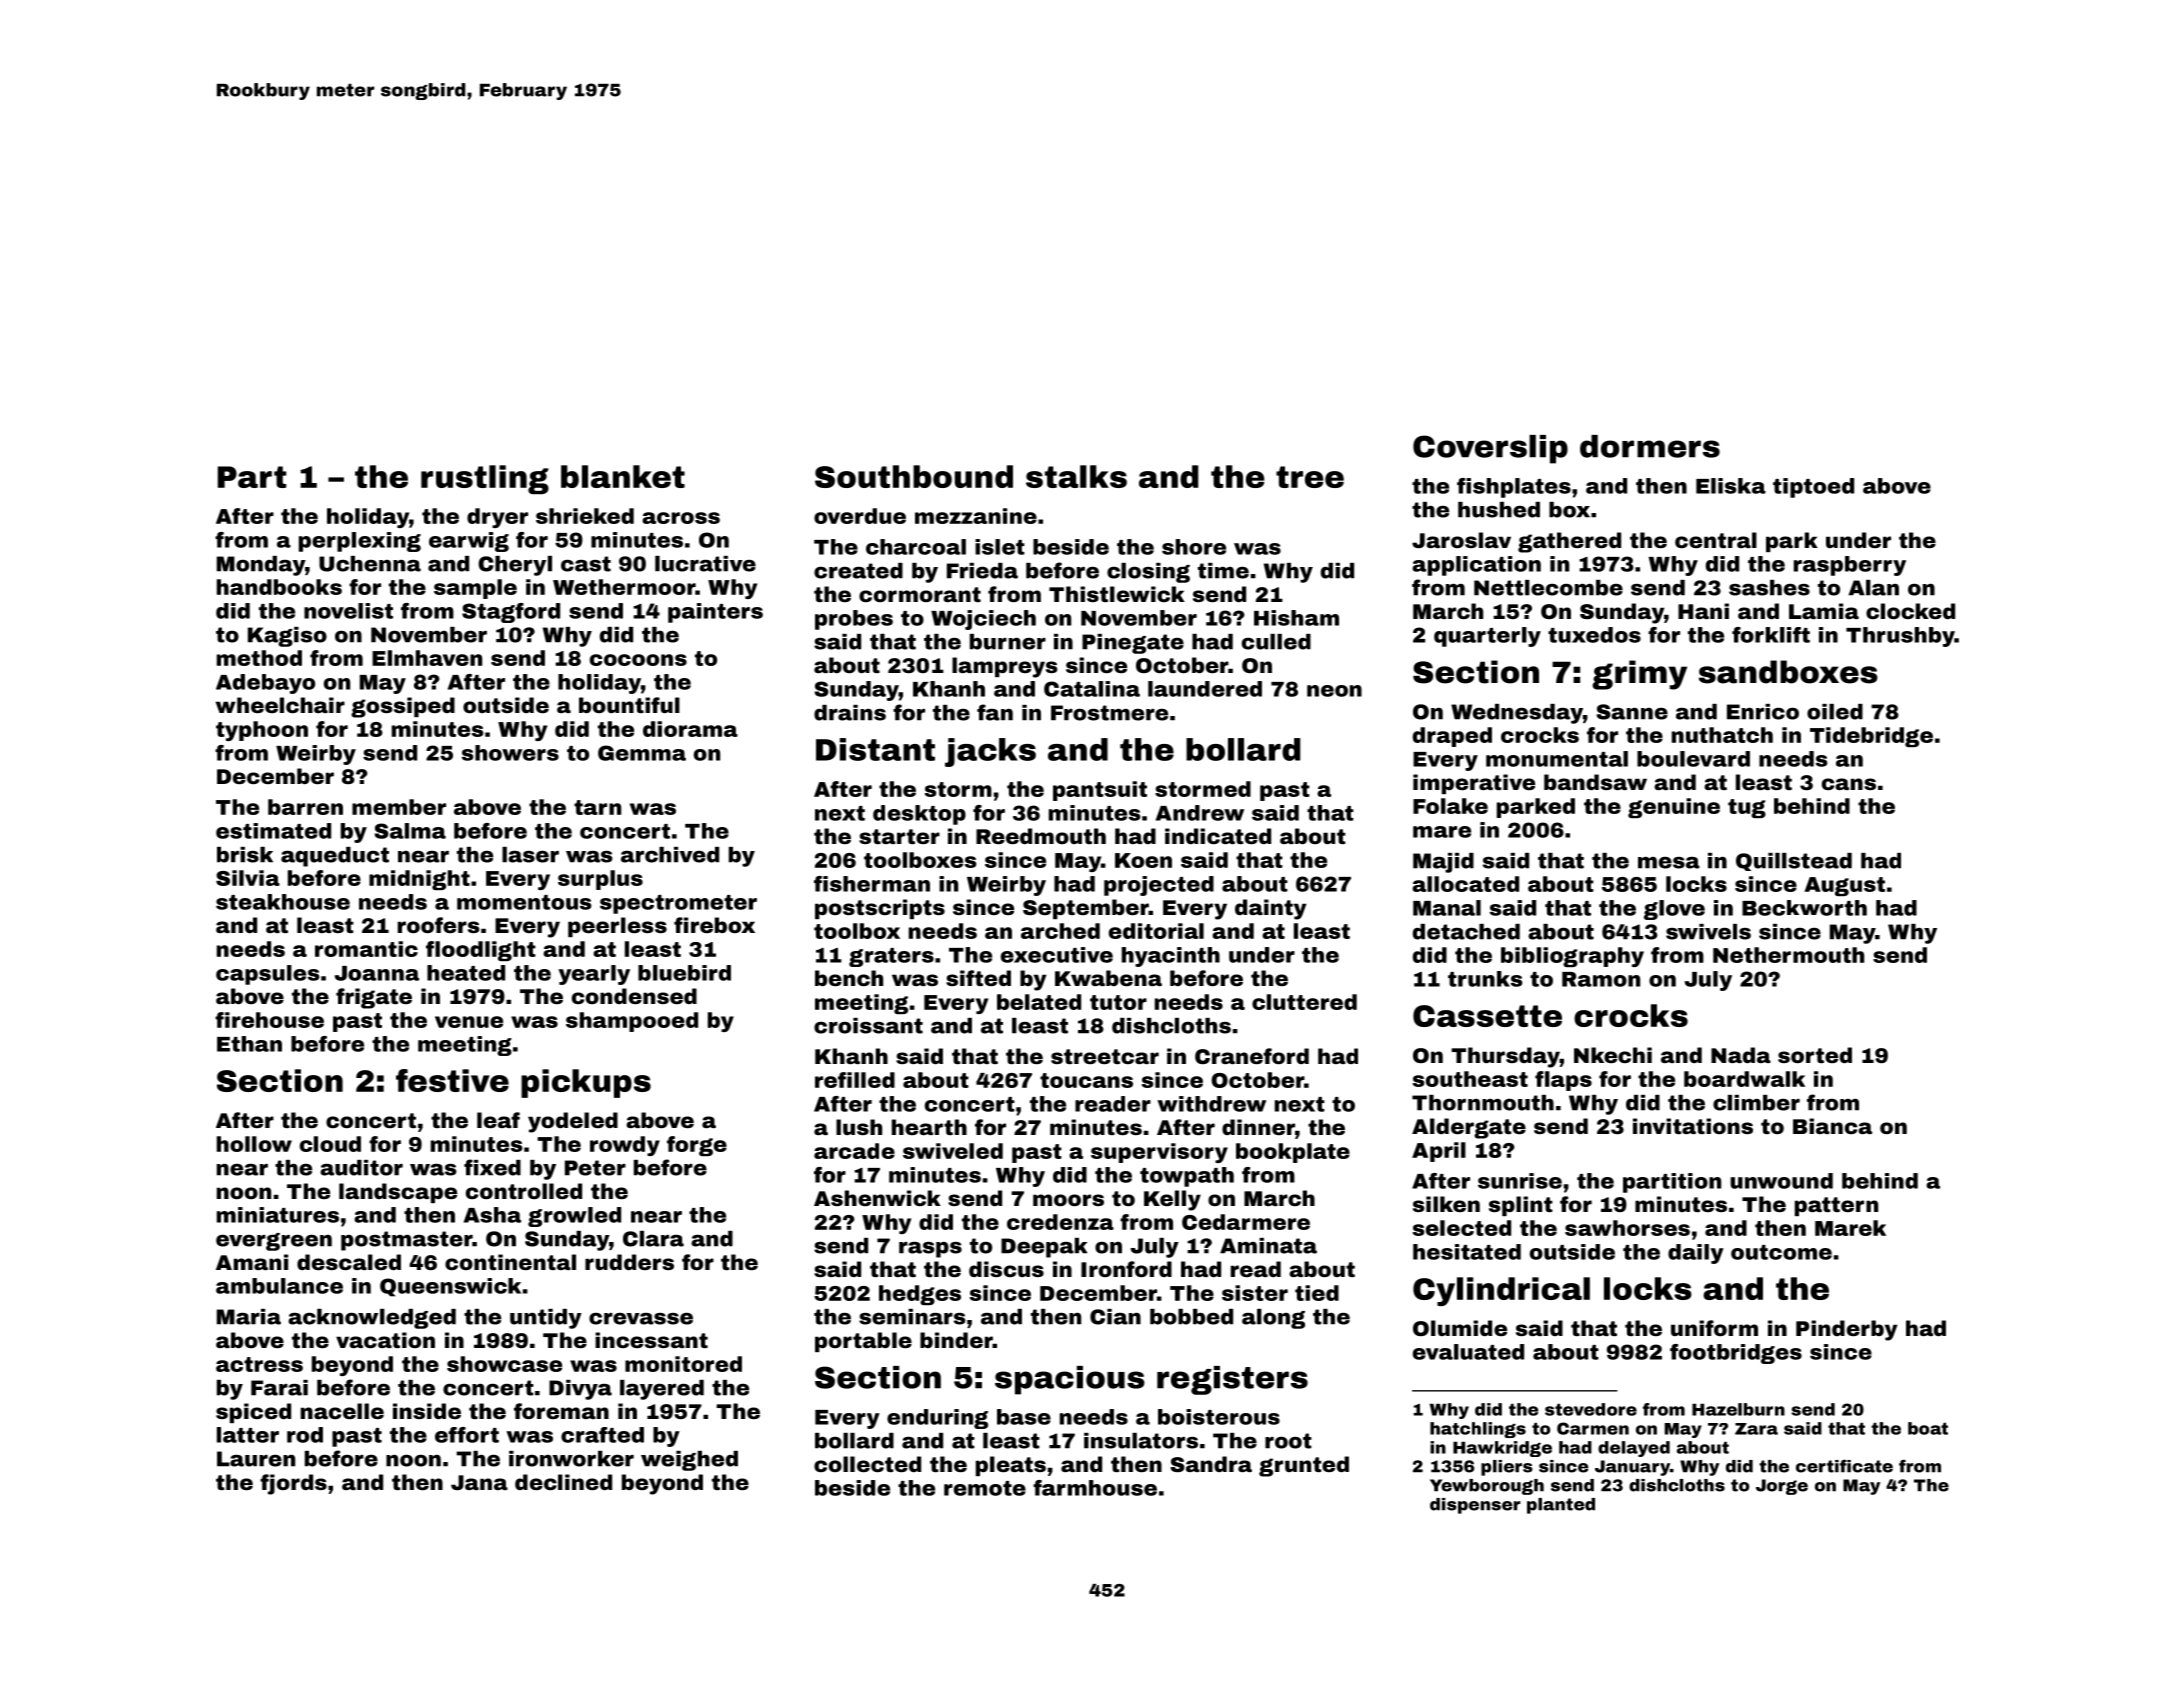 The width and height of the document is (2178, 1683). Describe the element at coordinates (498, 1120) in the document. I see `leaf` at that location.
